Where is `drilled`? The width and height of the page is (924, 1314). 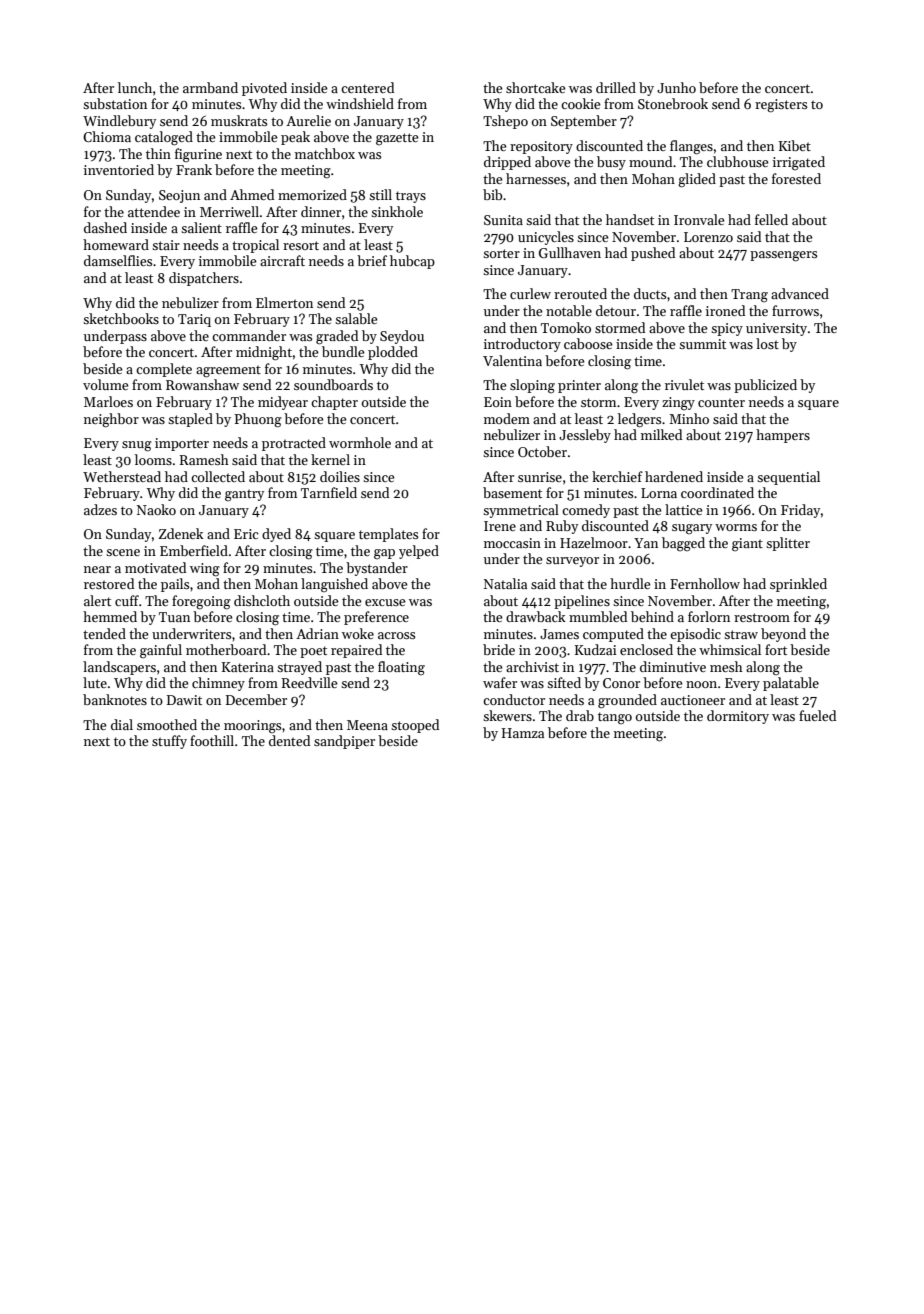
drilled is located at coordinates (616, 87).
